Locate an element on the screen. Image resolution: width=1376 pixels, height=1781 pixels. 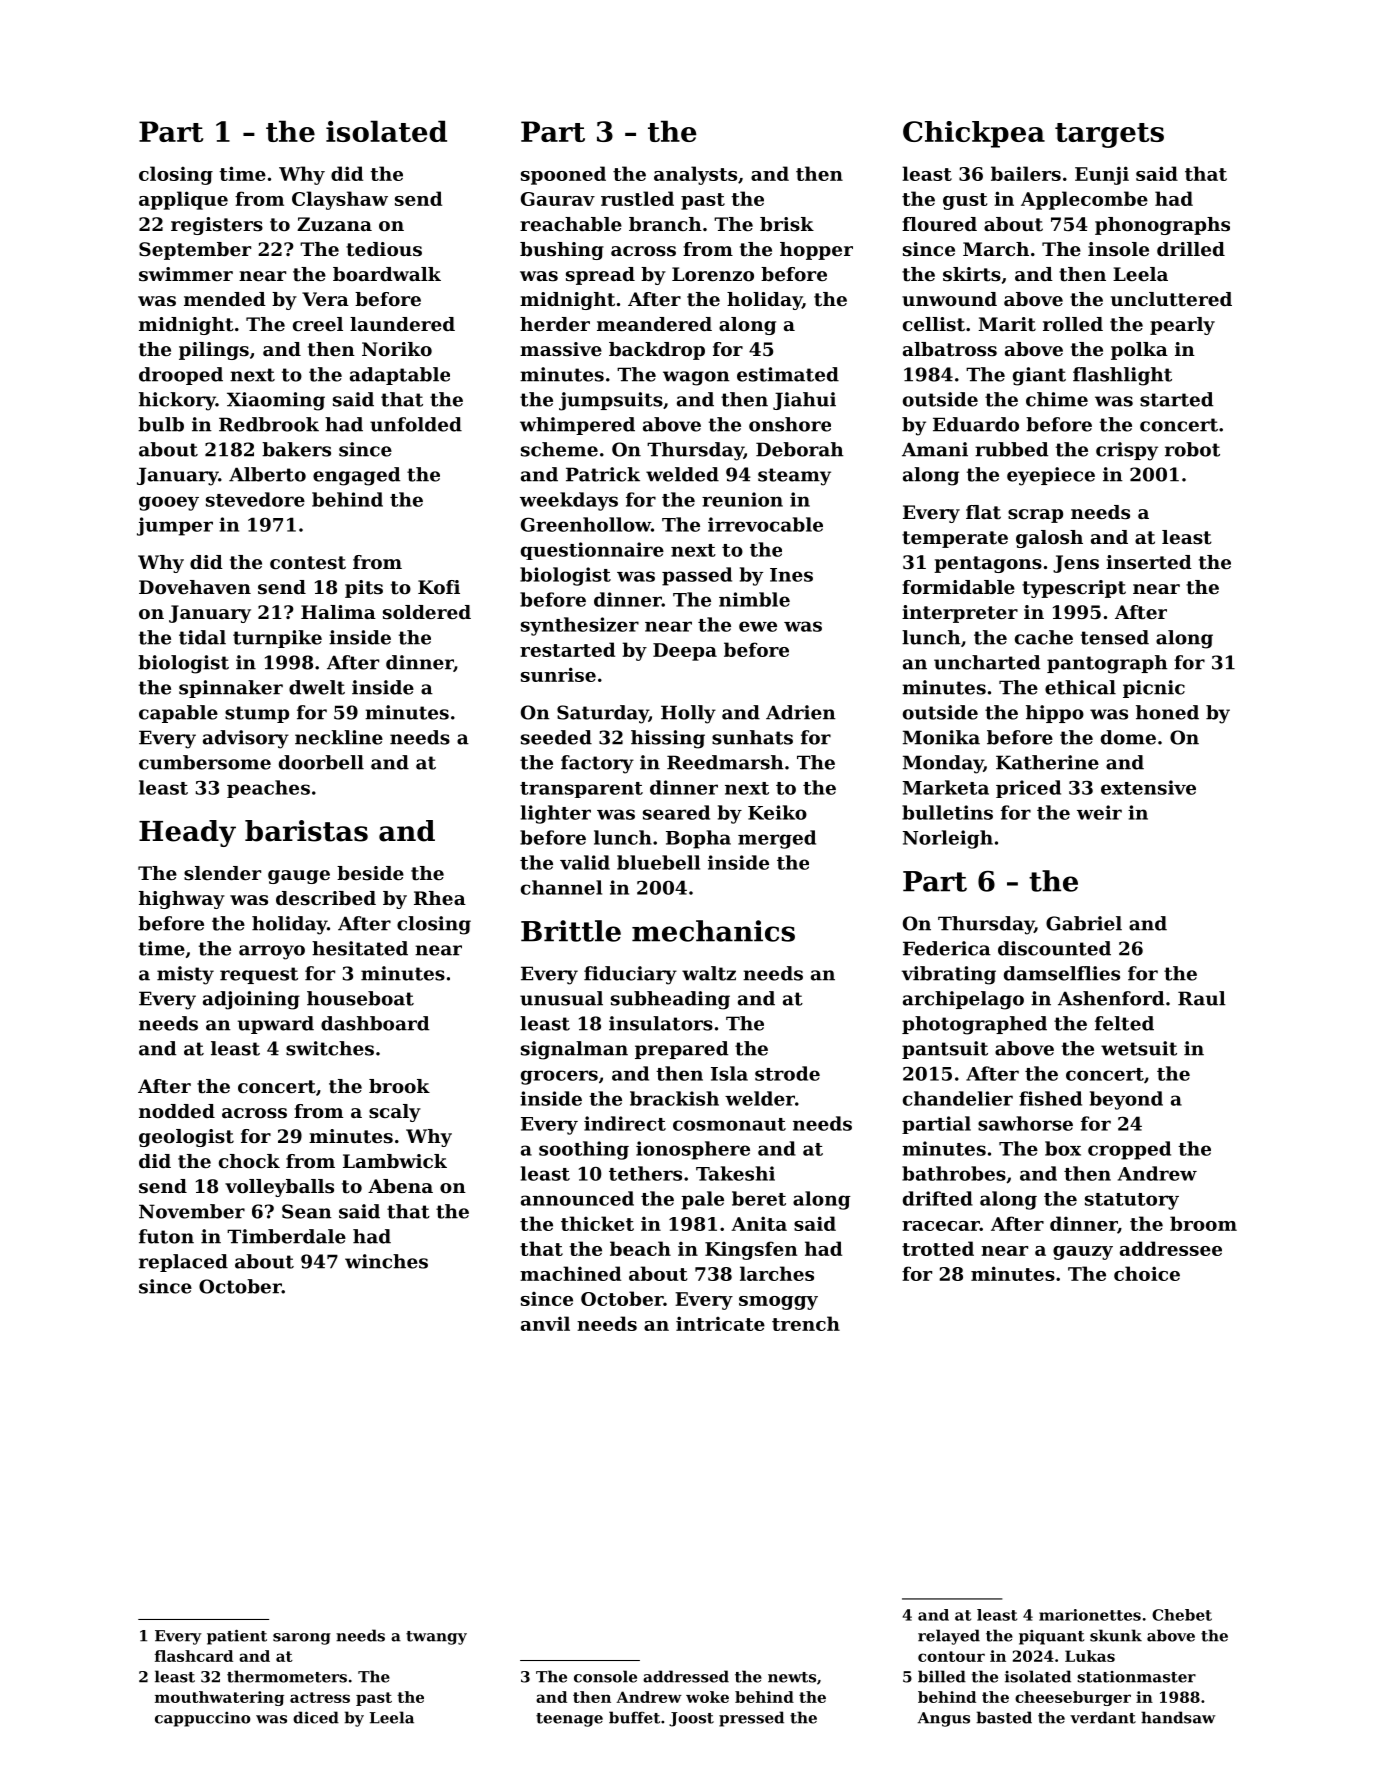
twangy is located at coordinates (436, 1638).
